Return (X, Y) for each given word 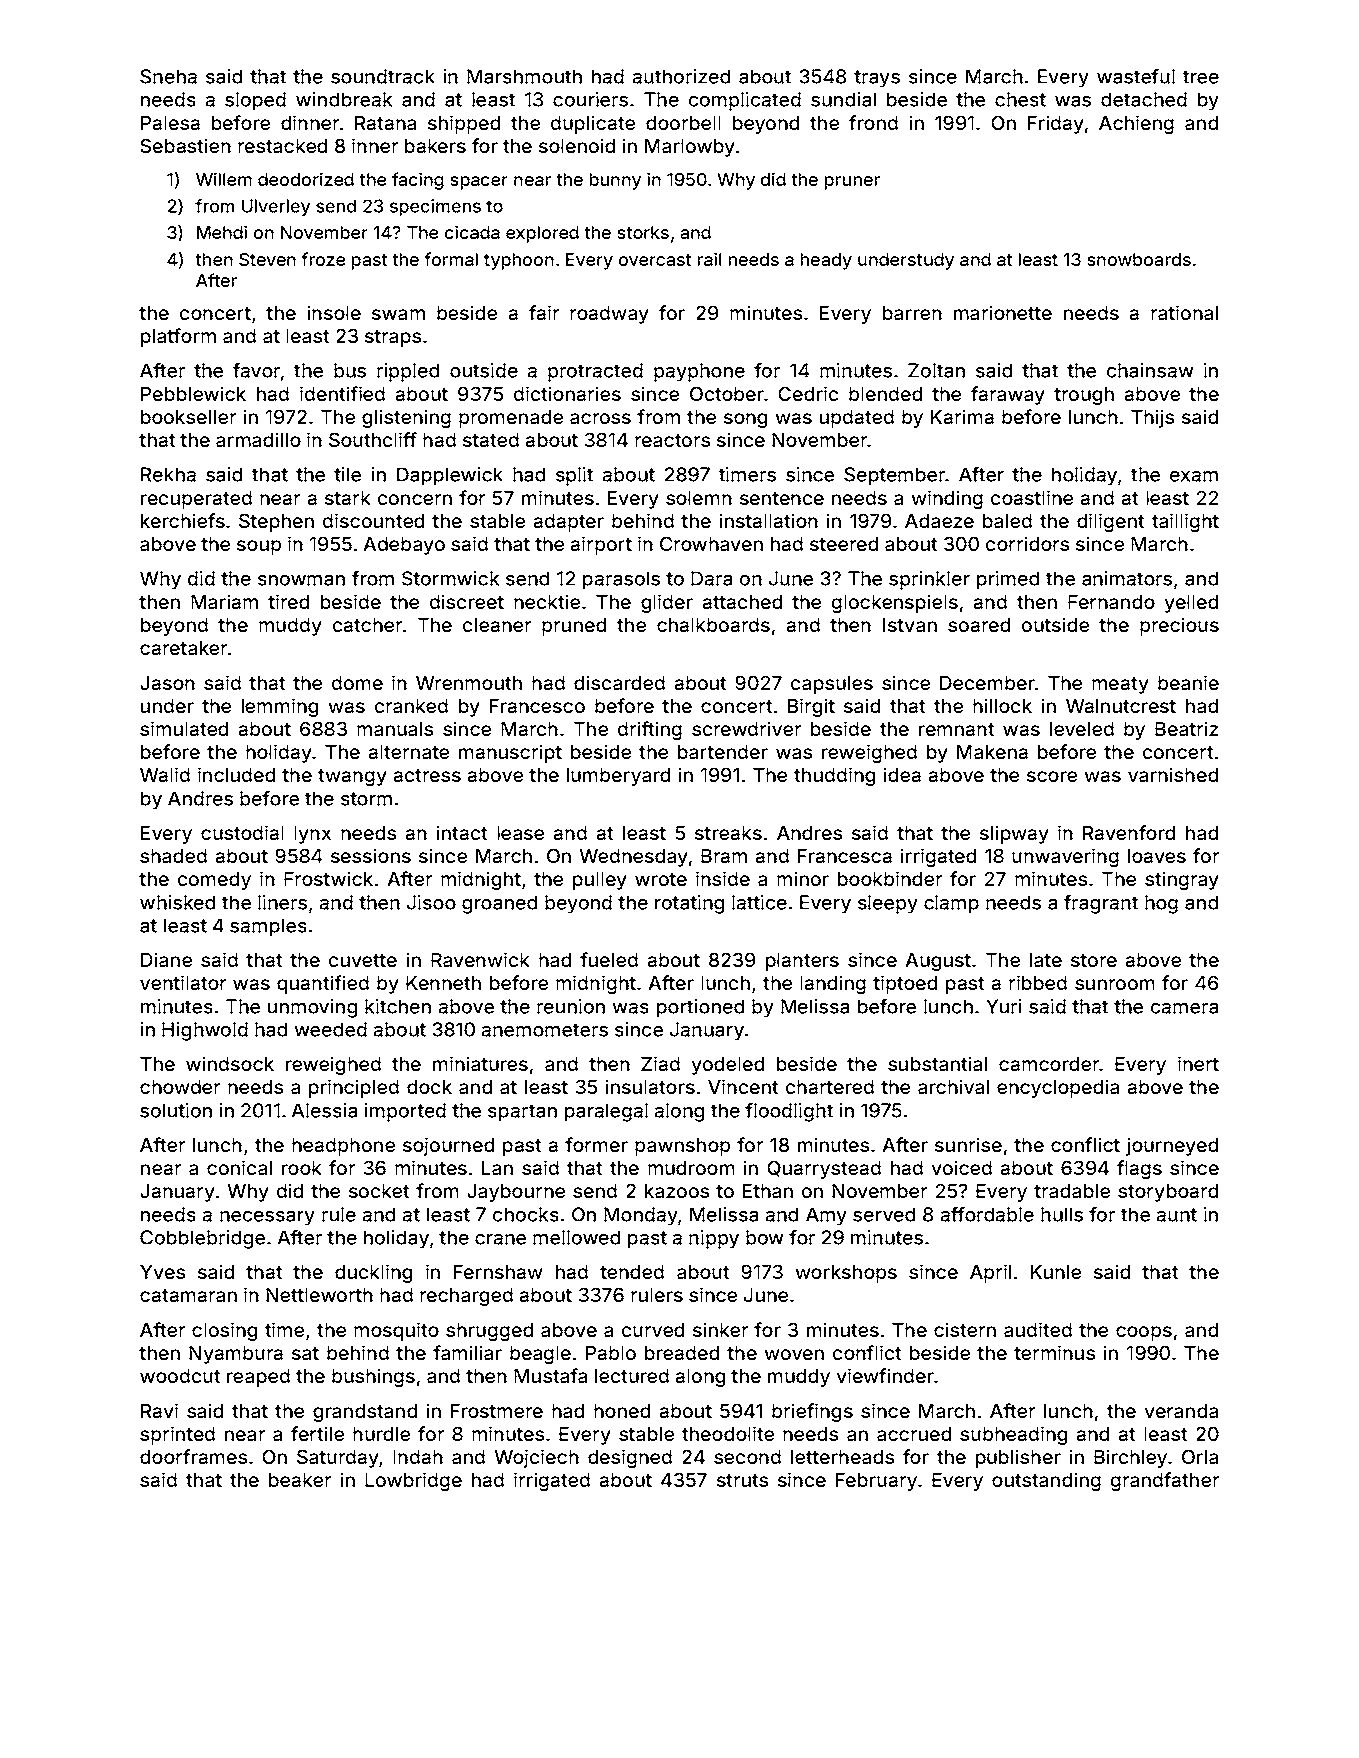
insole (334, 312)
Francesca (845, 856)
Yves (162, 1272)
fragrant (1101, 904)
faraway (1008, 395)
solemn (699, 498)
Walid (165, 774)
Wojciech (536, 1458)
